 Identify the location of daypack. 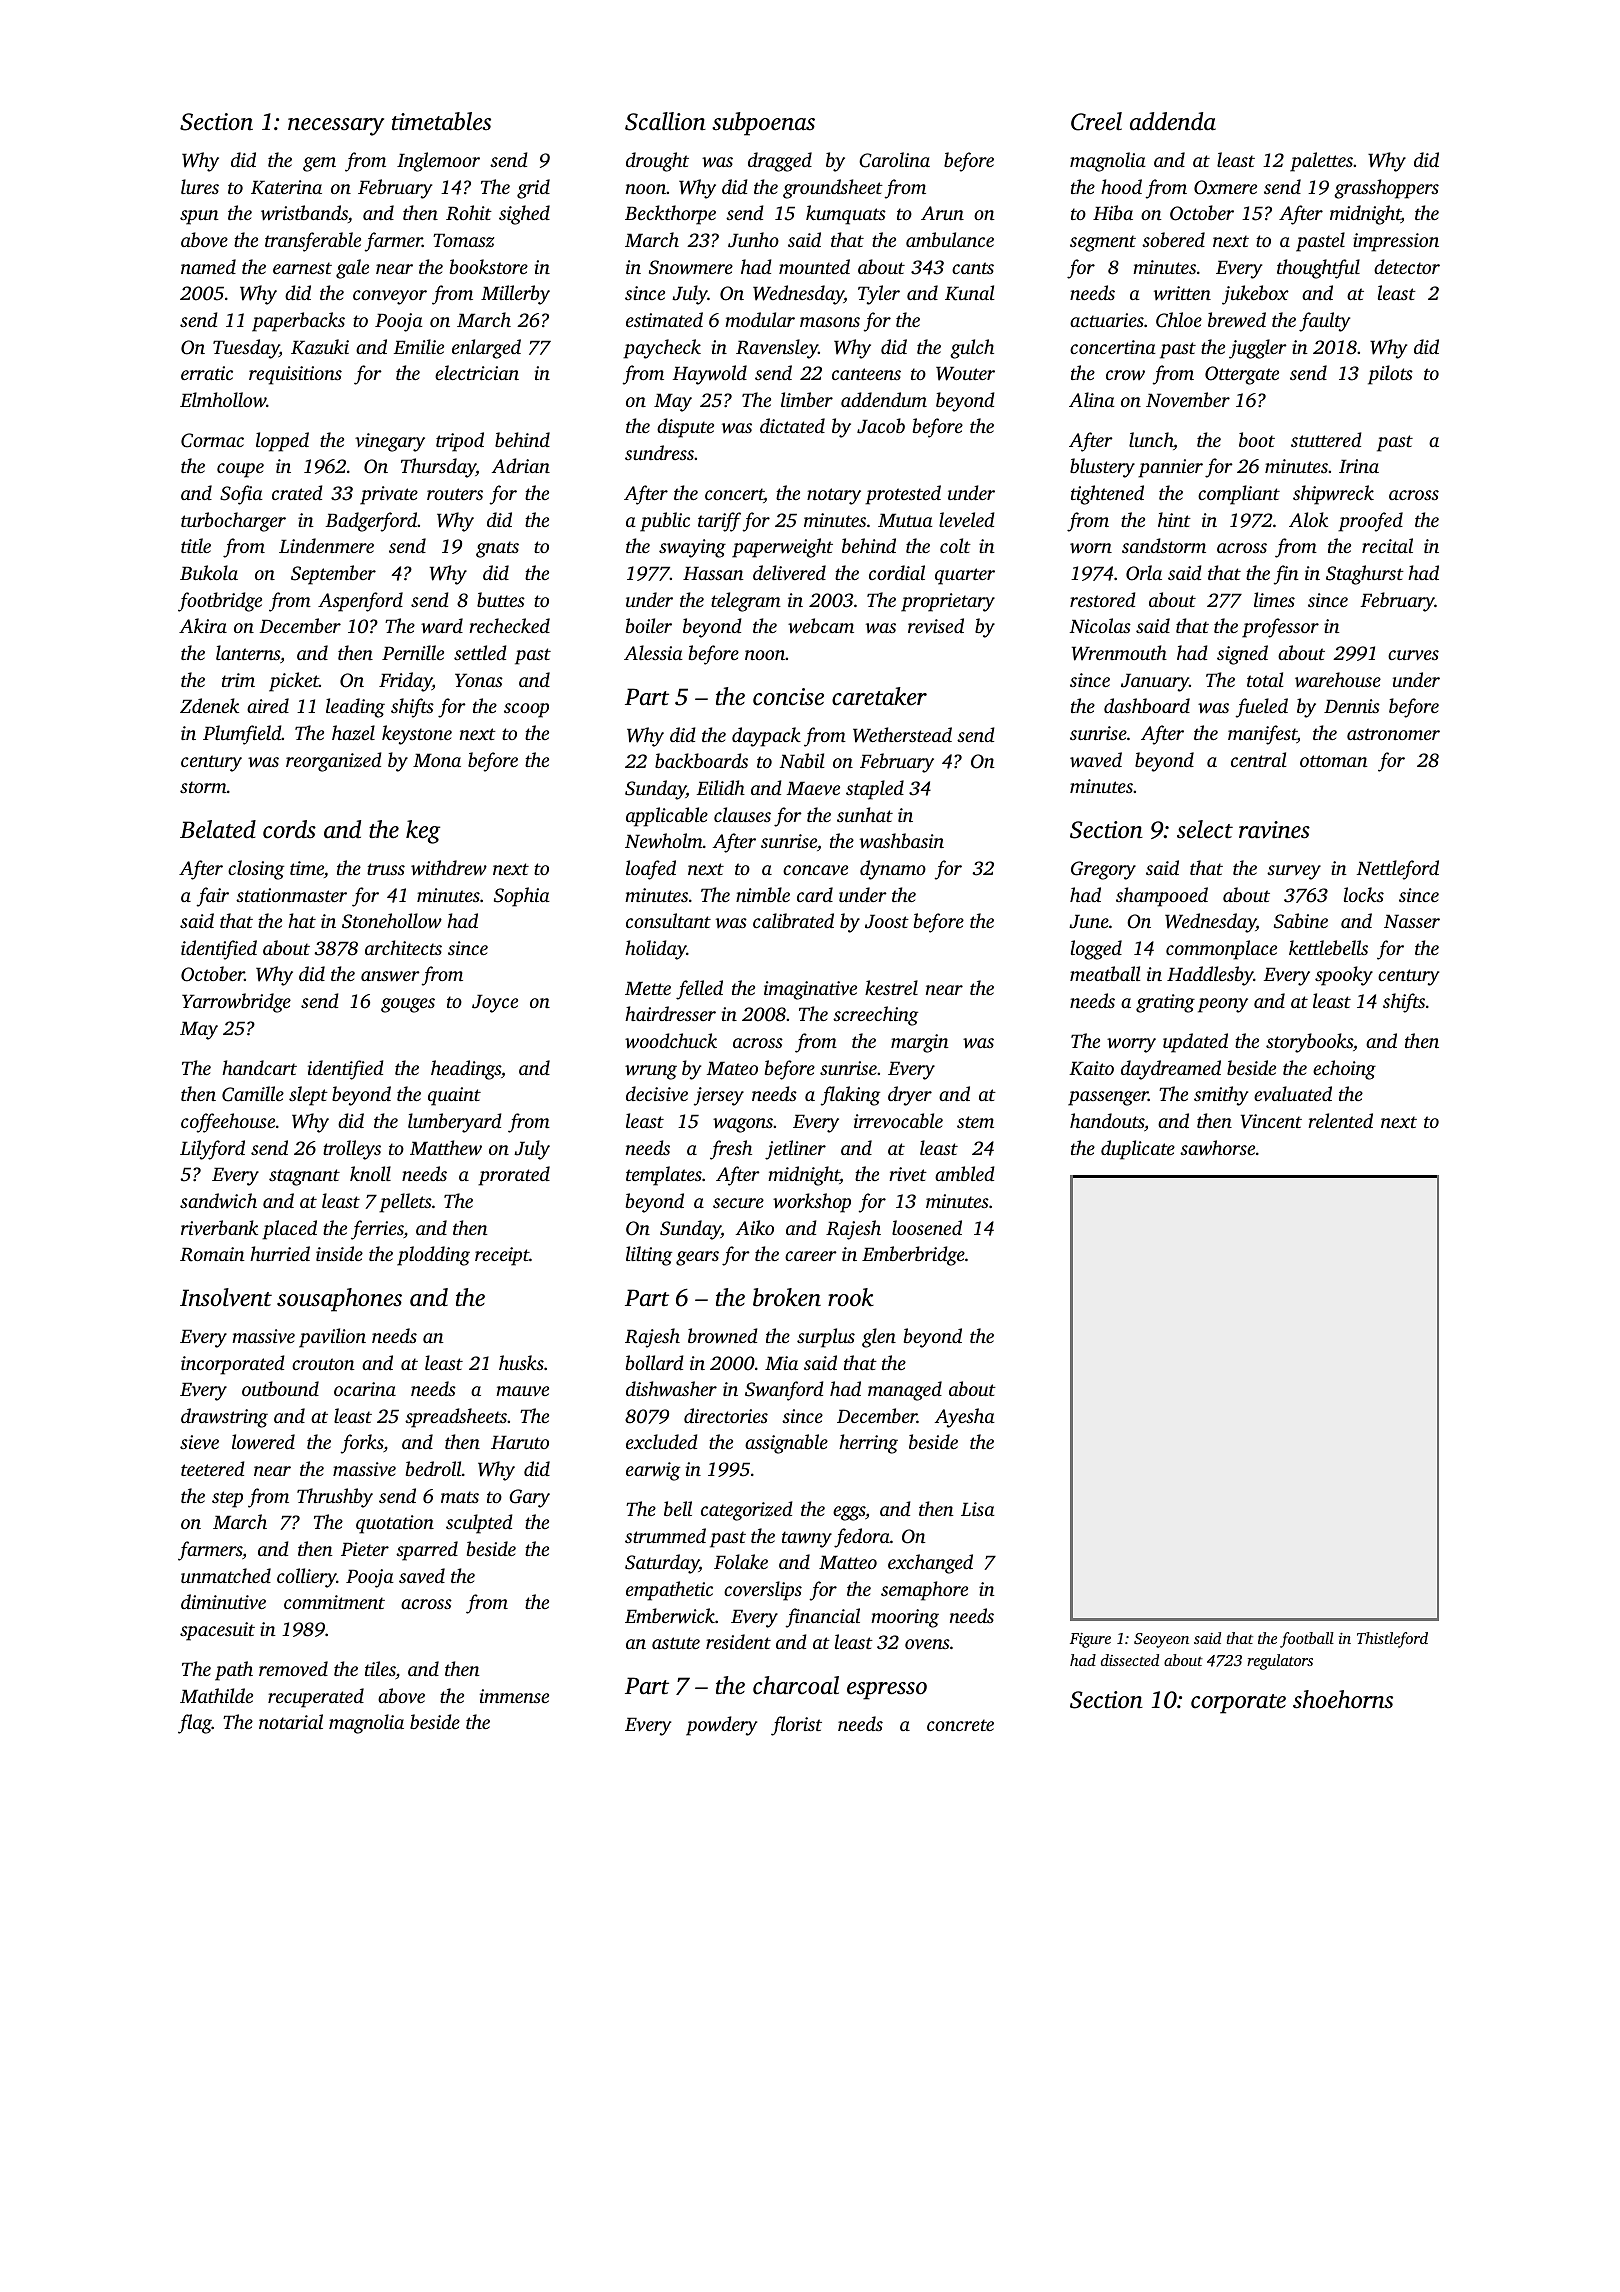
(766, 737).
